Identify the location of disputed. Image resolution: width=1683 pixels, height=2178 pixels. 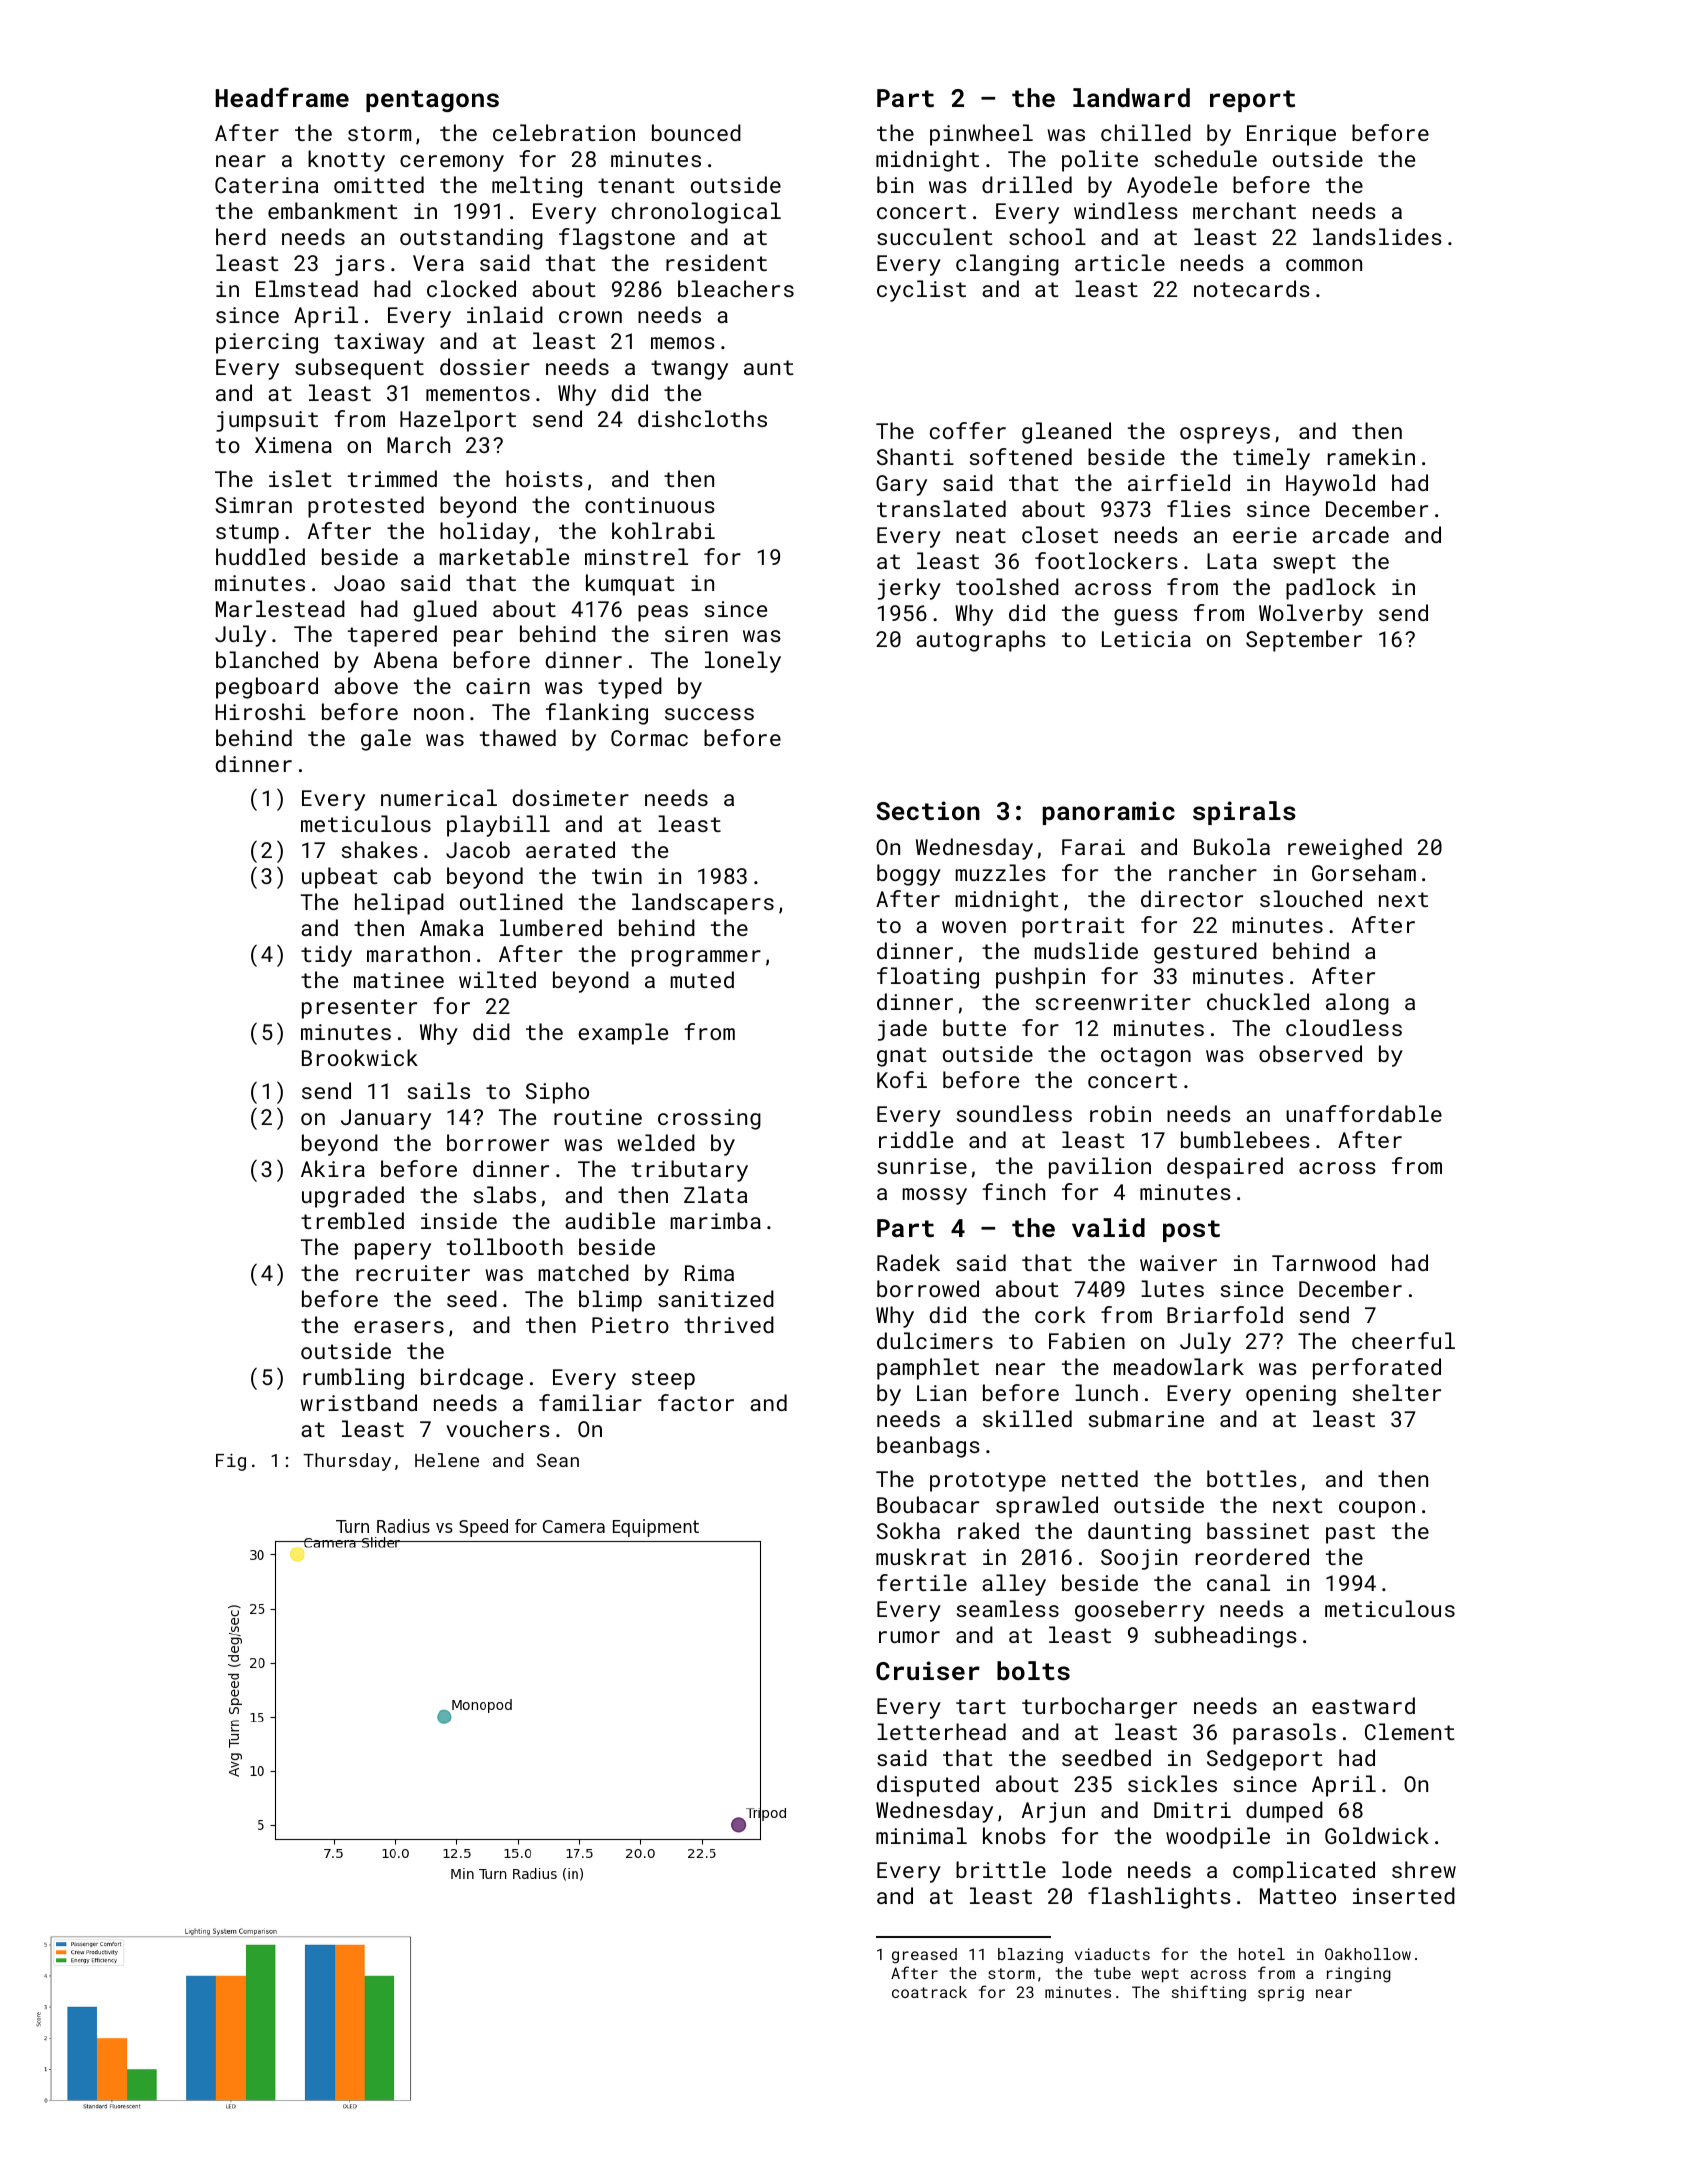
(928, 1786).
